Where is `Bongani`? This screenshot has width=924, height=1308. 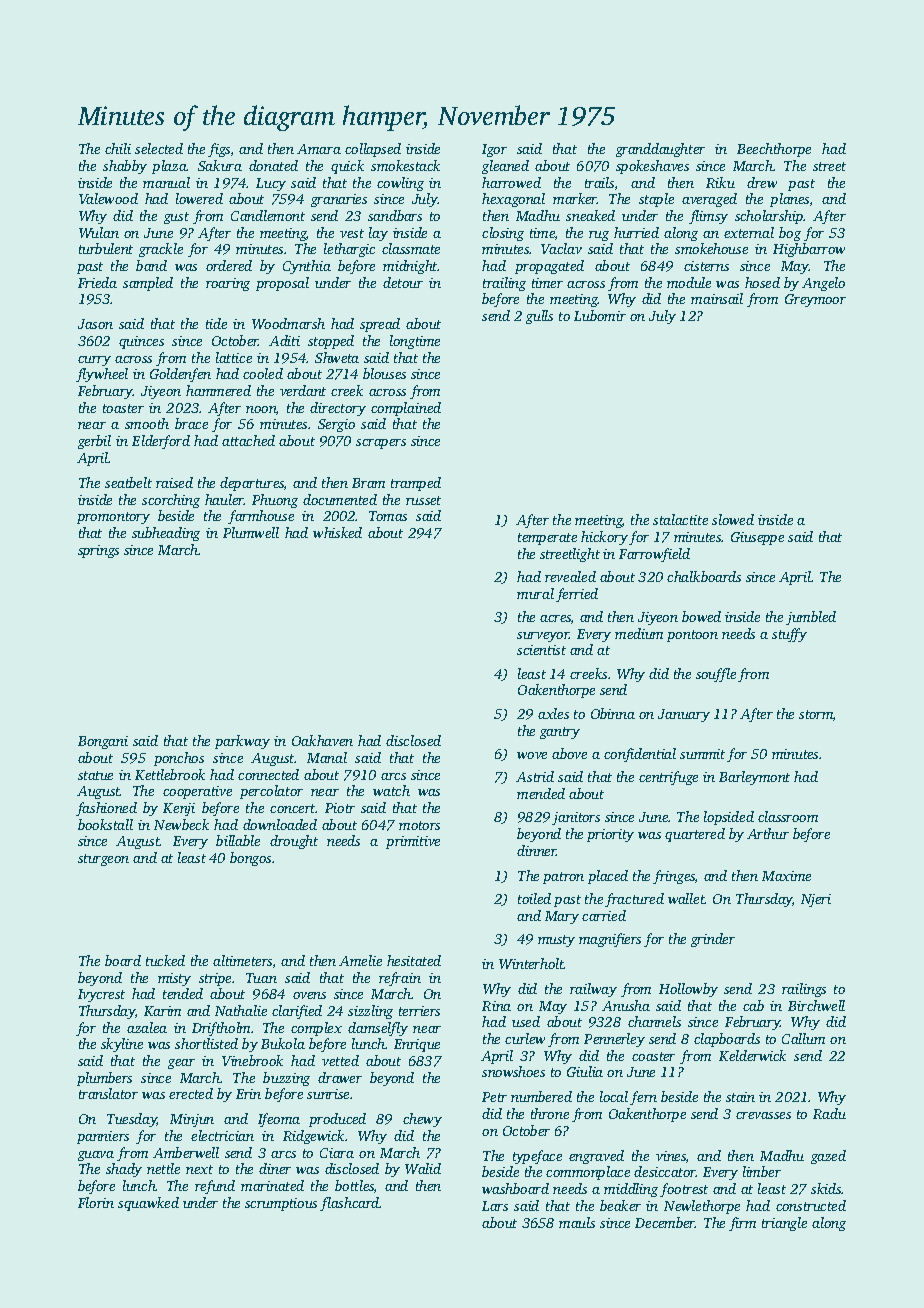
Bongani is located at coordinates (103, 742).
